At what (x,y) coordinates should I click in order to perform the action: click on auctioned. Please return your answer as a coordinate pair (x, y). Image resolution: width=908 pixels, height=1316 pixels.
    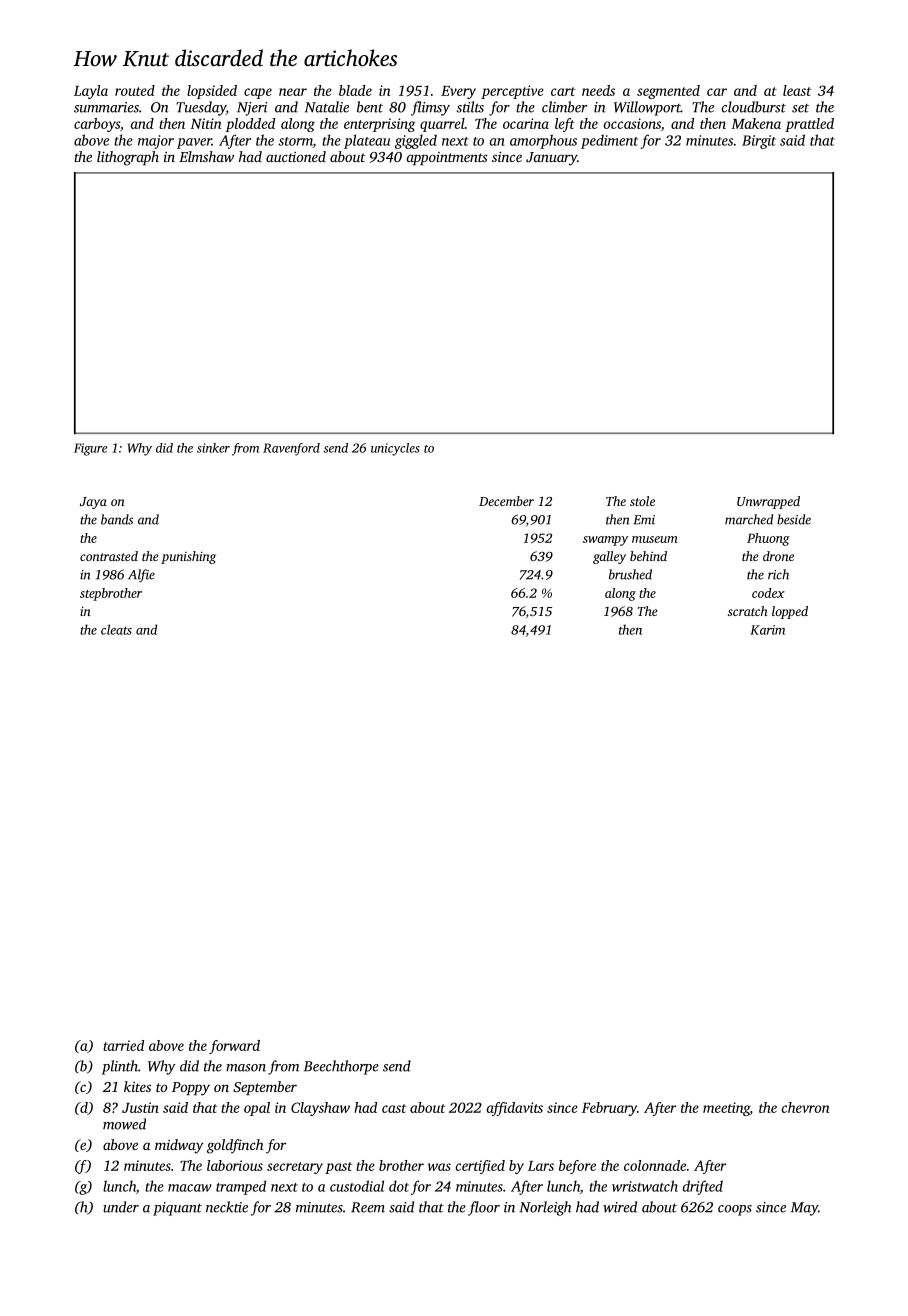
    Looking at the image, I should click on (296, 156).
